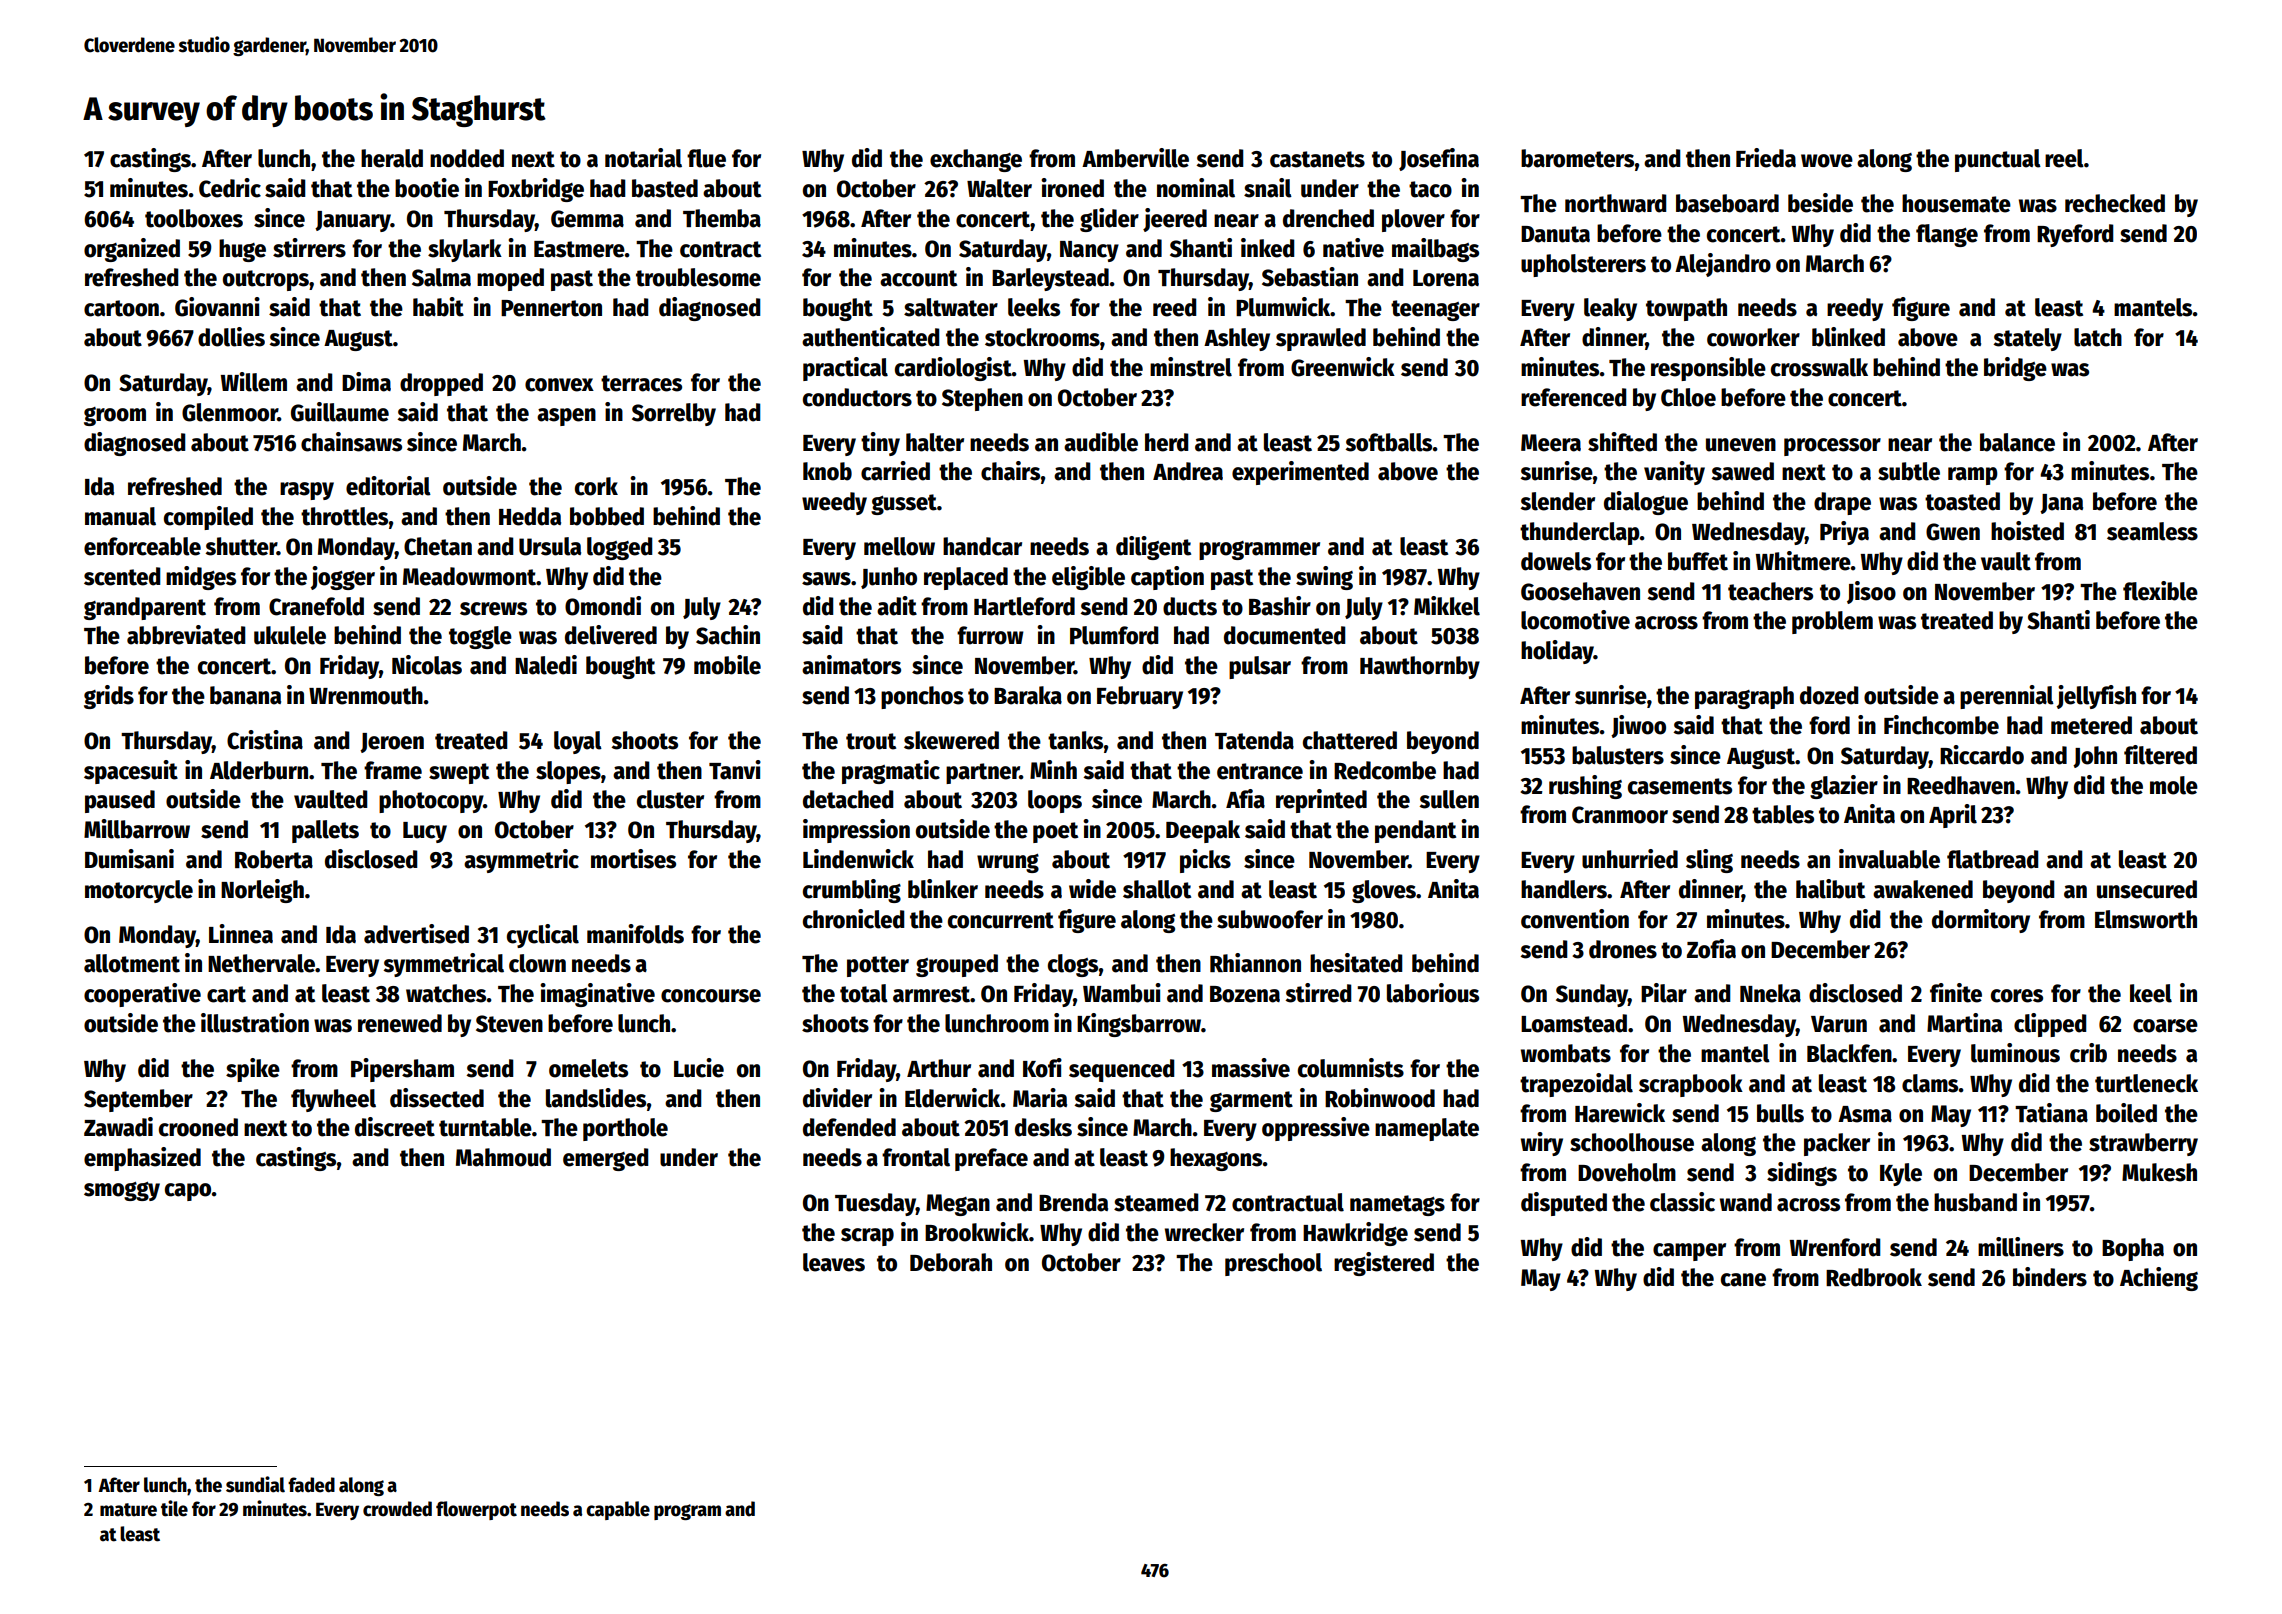 The width and height of the screenshot is (2282, 1614). Describe the element at coordinates (2147, 889) in the screenshot. I see `unsecured` at that location.
